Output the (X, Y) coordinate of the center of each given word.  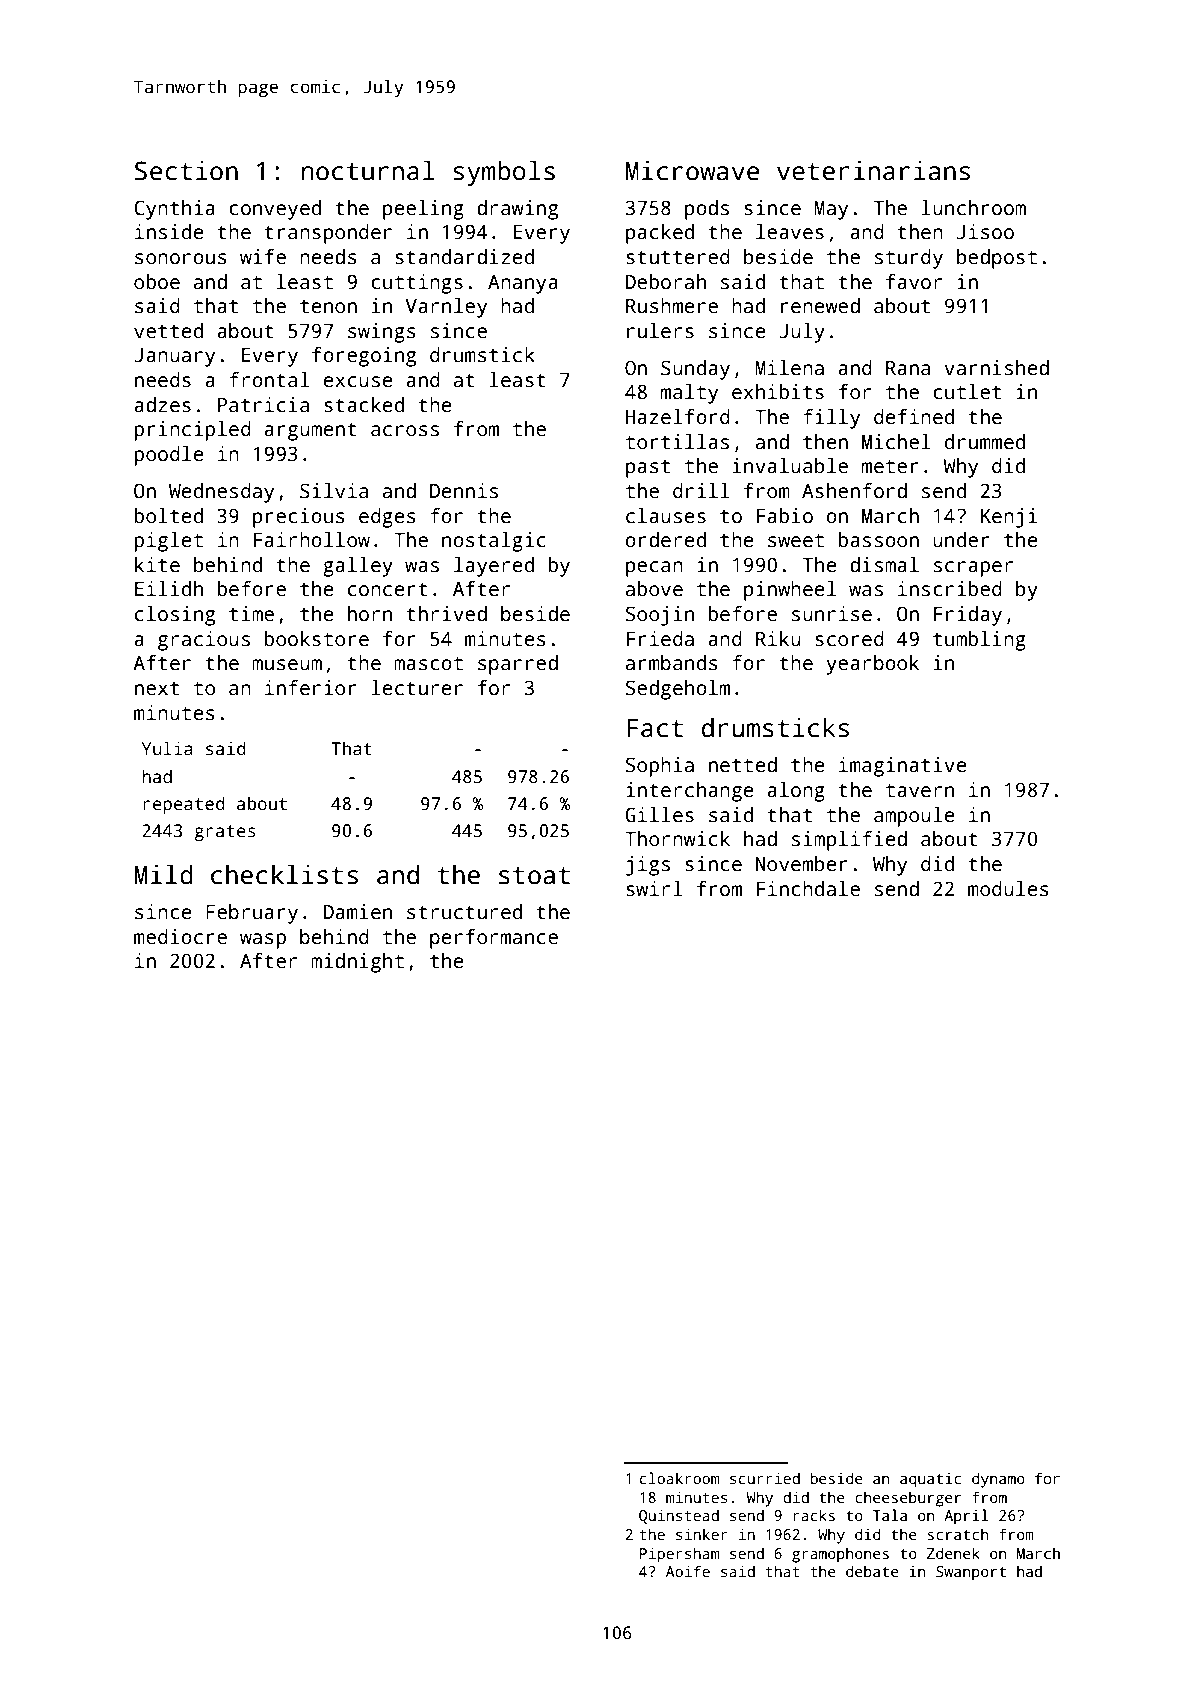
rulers (660, 331)
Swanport (971, 1573)
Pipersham (679, 1555)
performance (494, 939)
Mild (163, 874)
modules (1008, 889)
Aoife (688, 1571)
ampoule (914, 817)
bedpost (997, 259)
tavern (920, 791)
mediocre (180, 937)
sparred (518, 665)
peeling (423, 210)
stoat (534, 876)
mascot (428, 664)
